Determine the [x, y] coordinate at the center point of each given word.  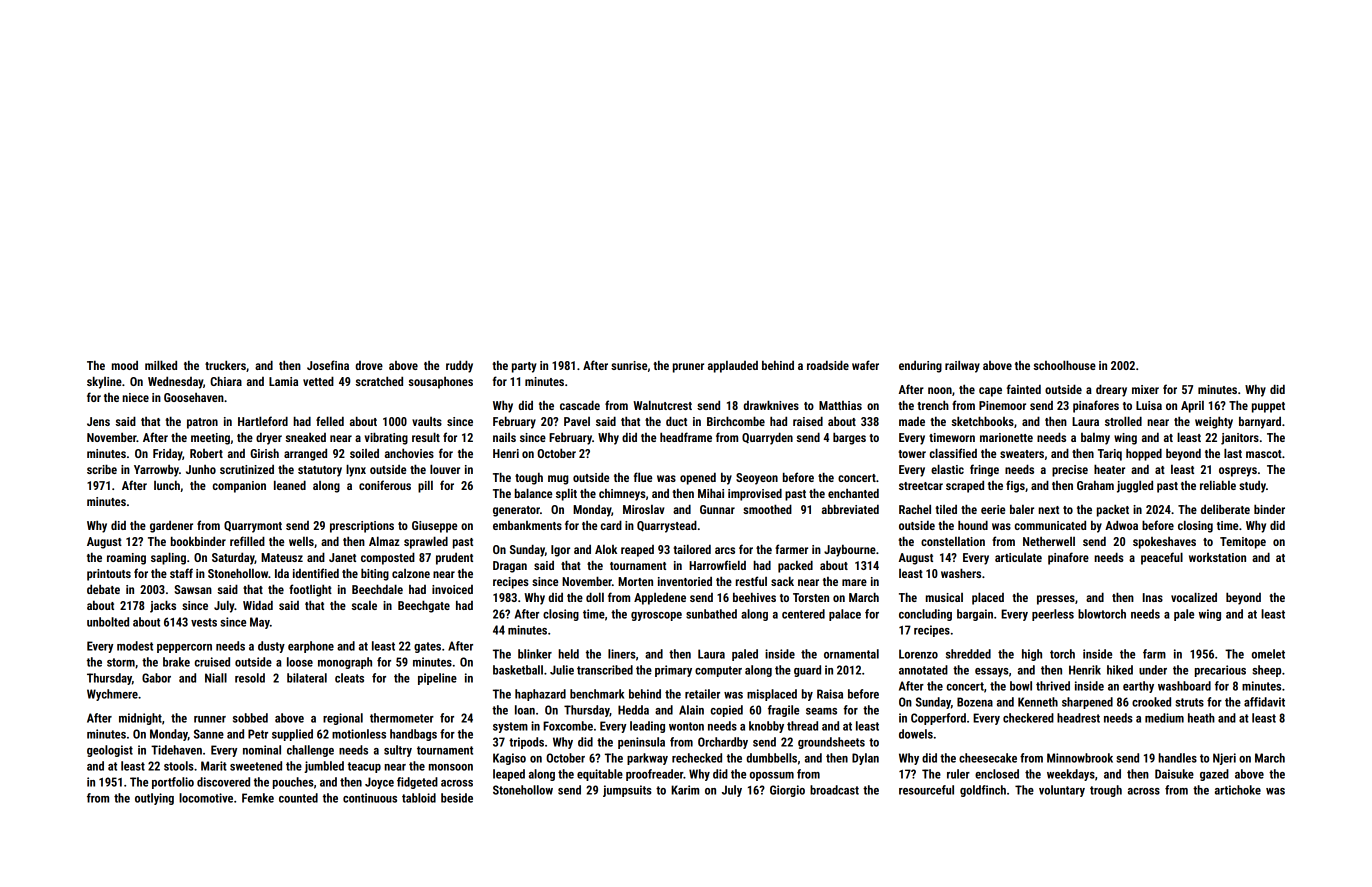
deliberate [1225, 509]
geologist [110, 751]
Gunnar [717, 509]
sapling [168, 558]
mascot [1264, 454]
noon [940, 390]
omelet [1268, 654]
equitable [600, 775]
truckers [225, 365]
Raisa [830, 694]
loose [300, 662]
